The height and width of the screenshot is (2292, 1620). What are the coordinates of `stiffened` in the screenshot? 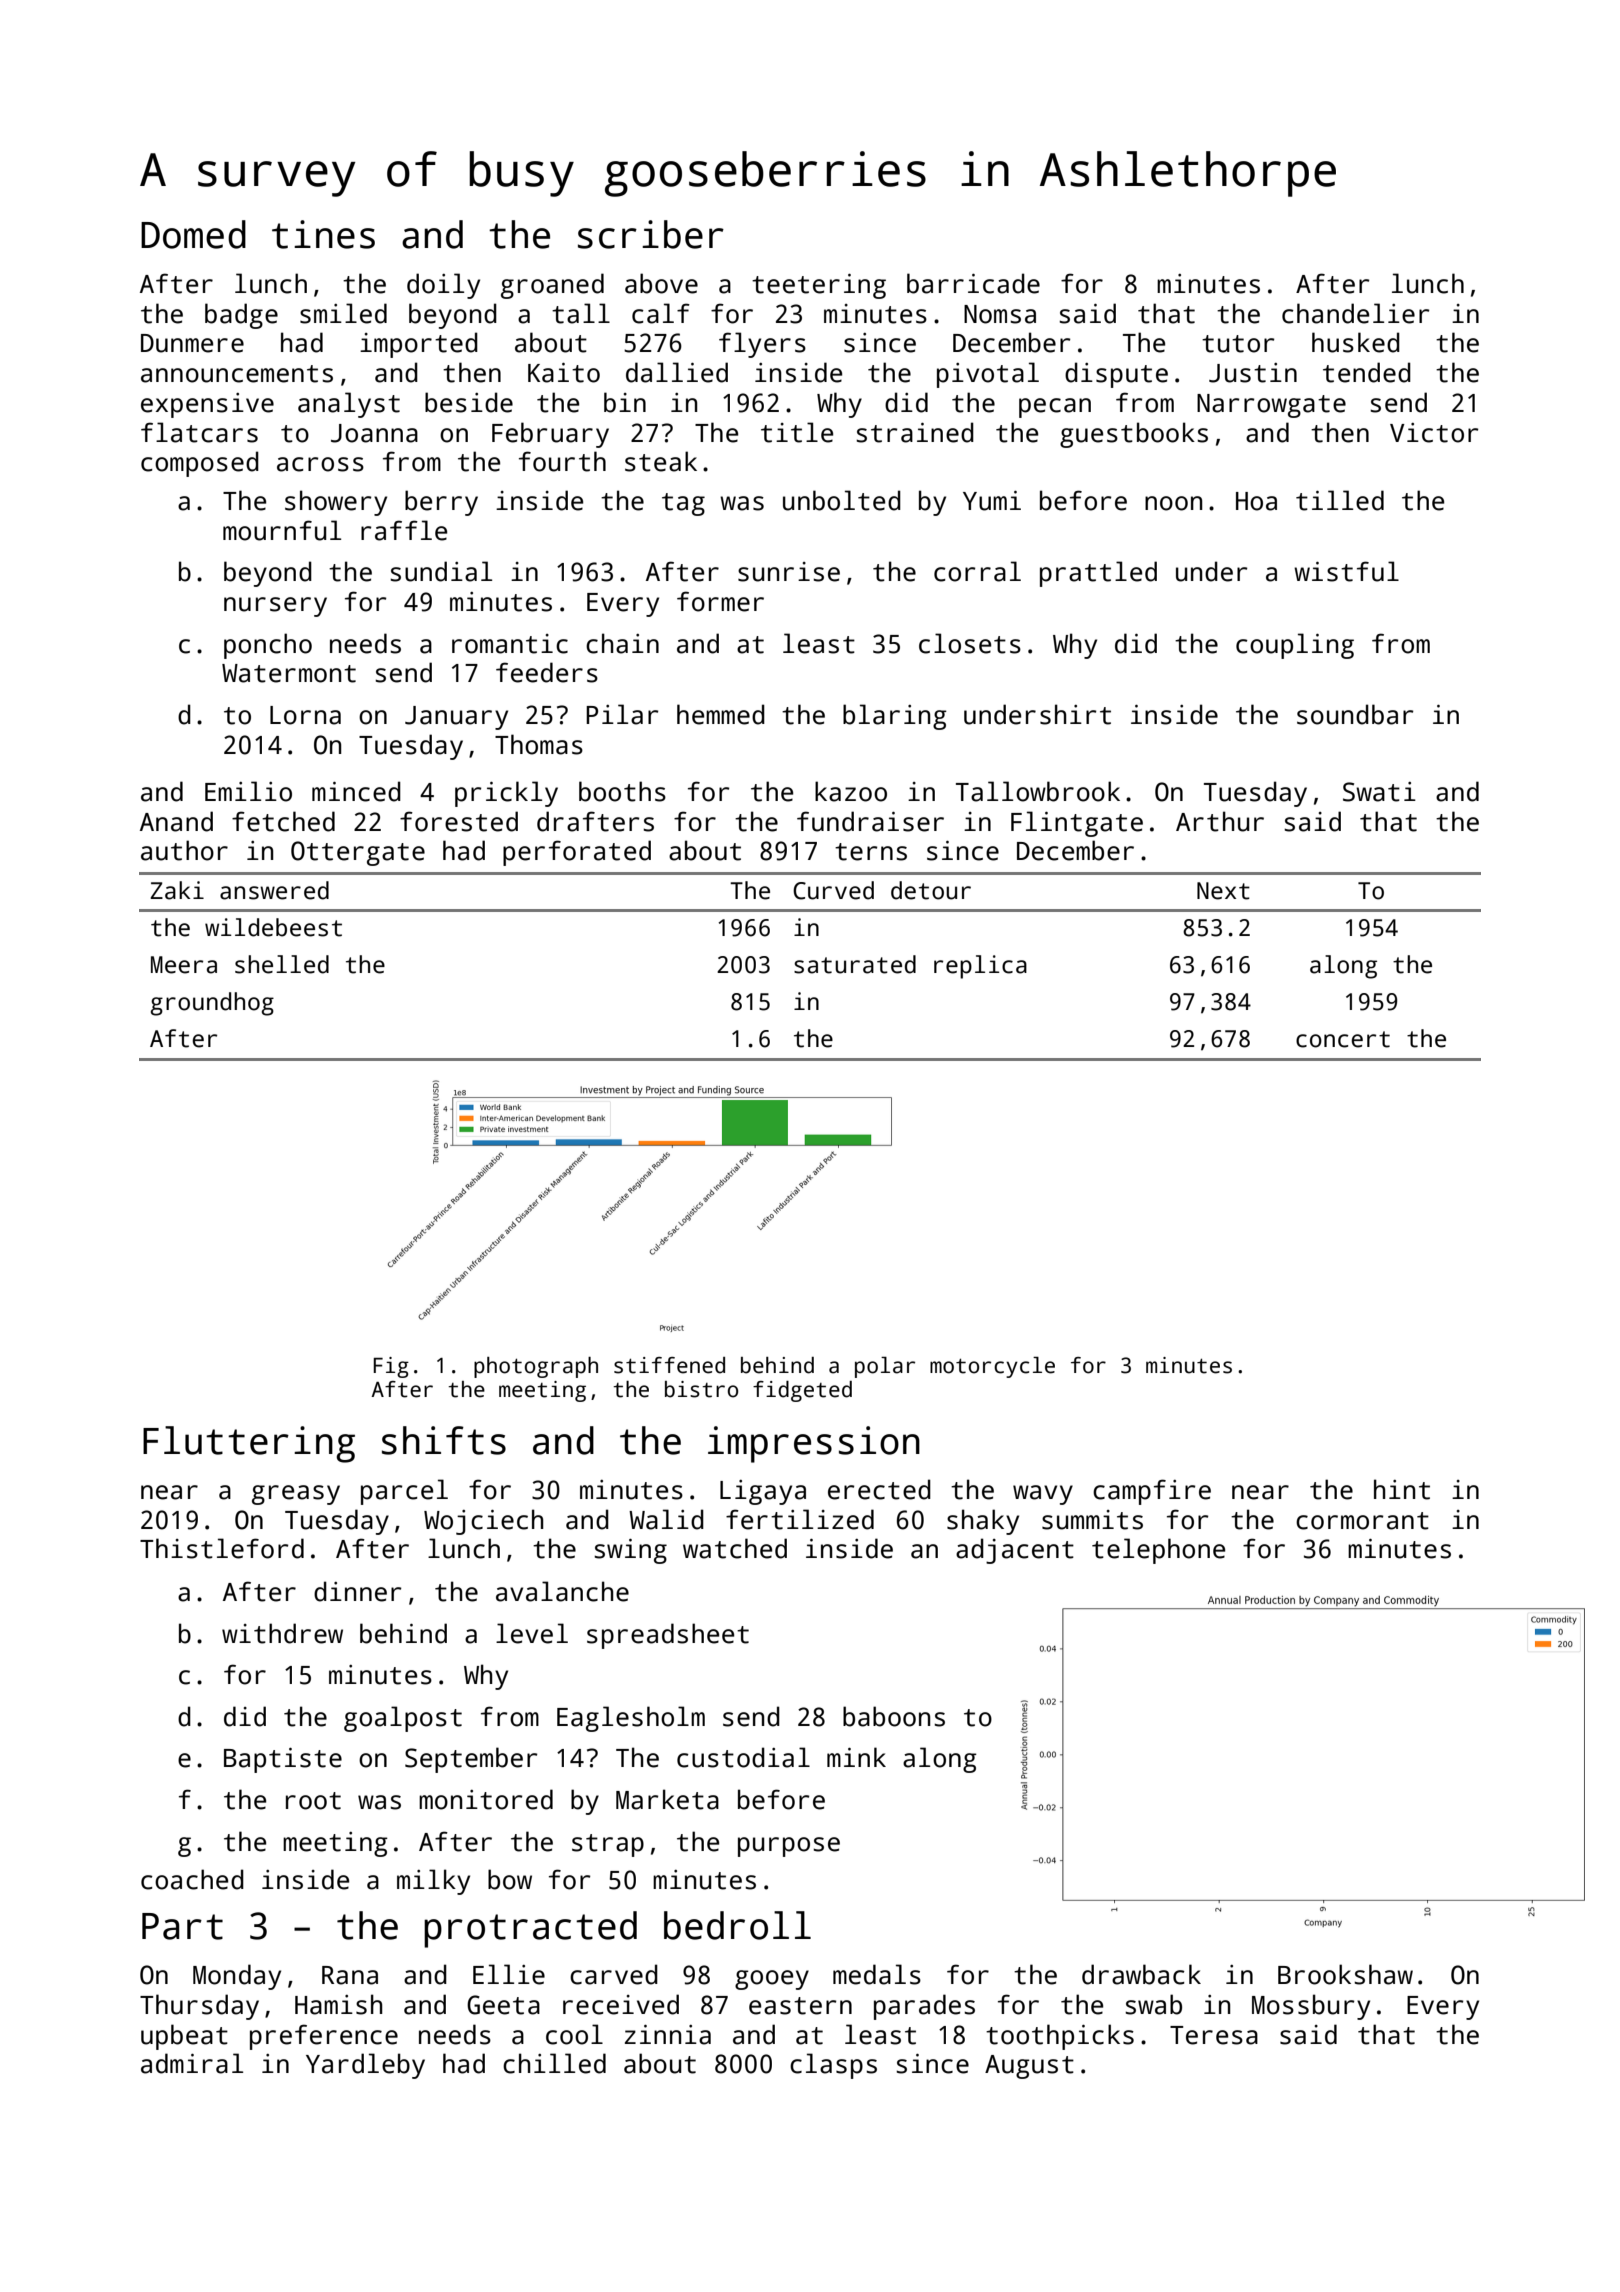 It's located at (669, 1365).
